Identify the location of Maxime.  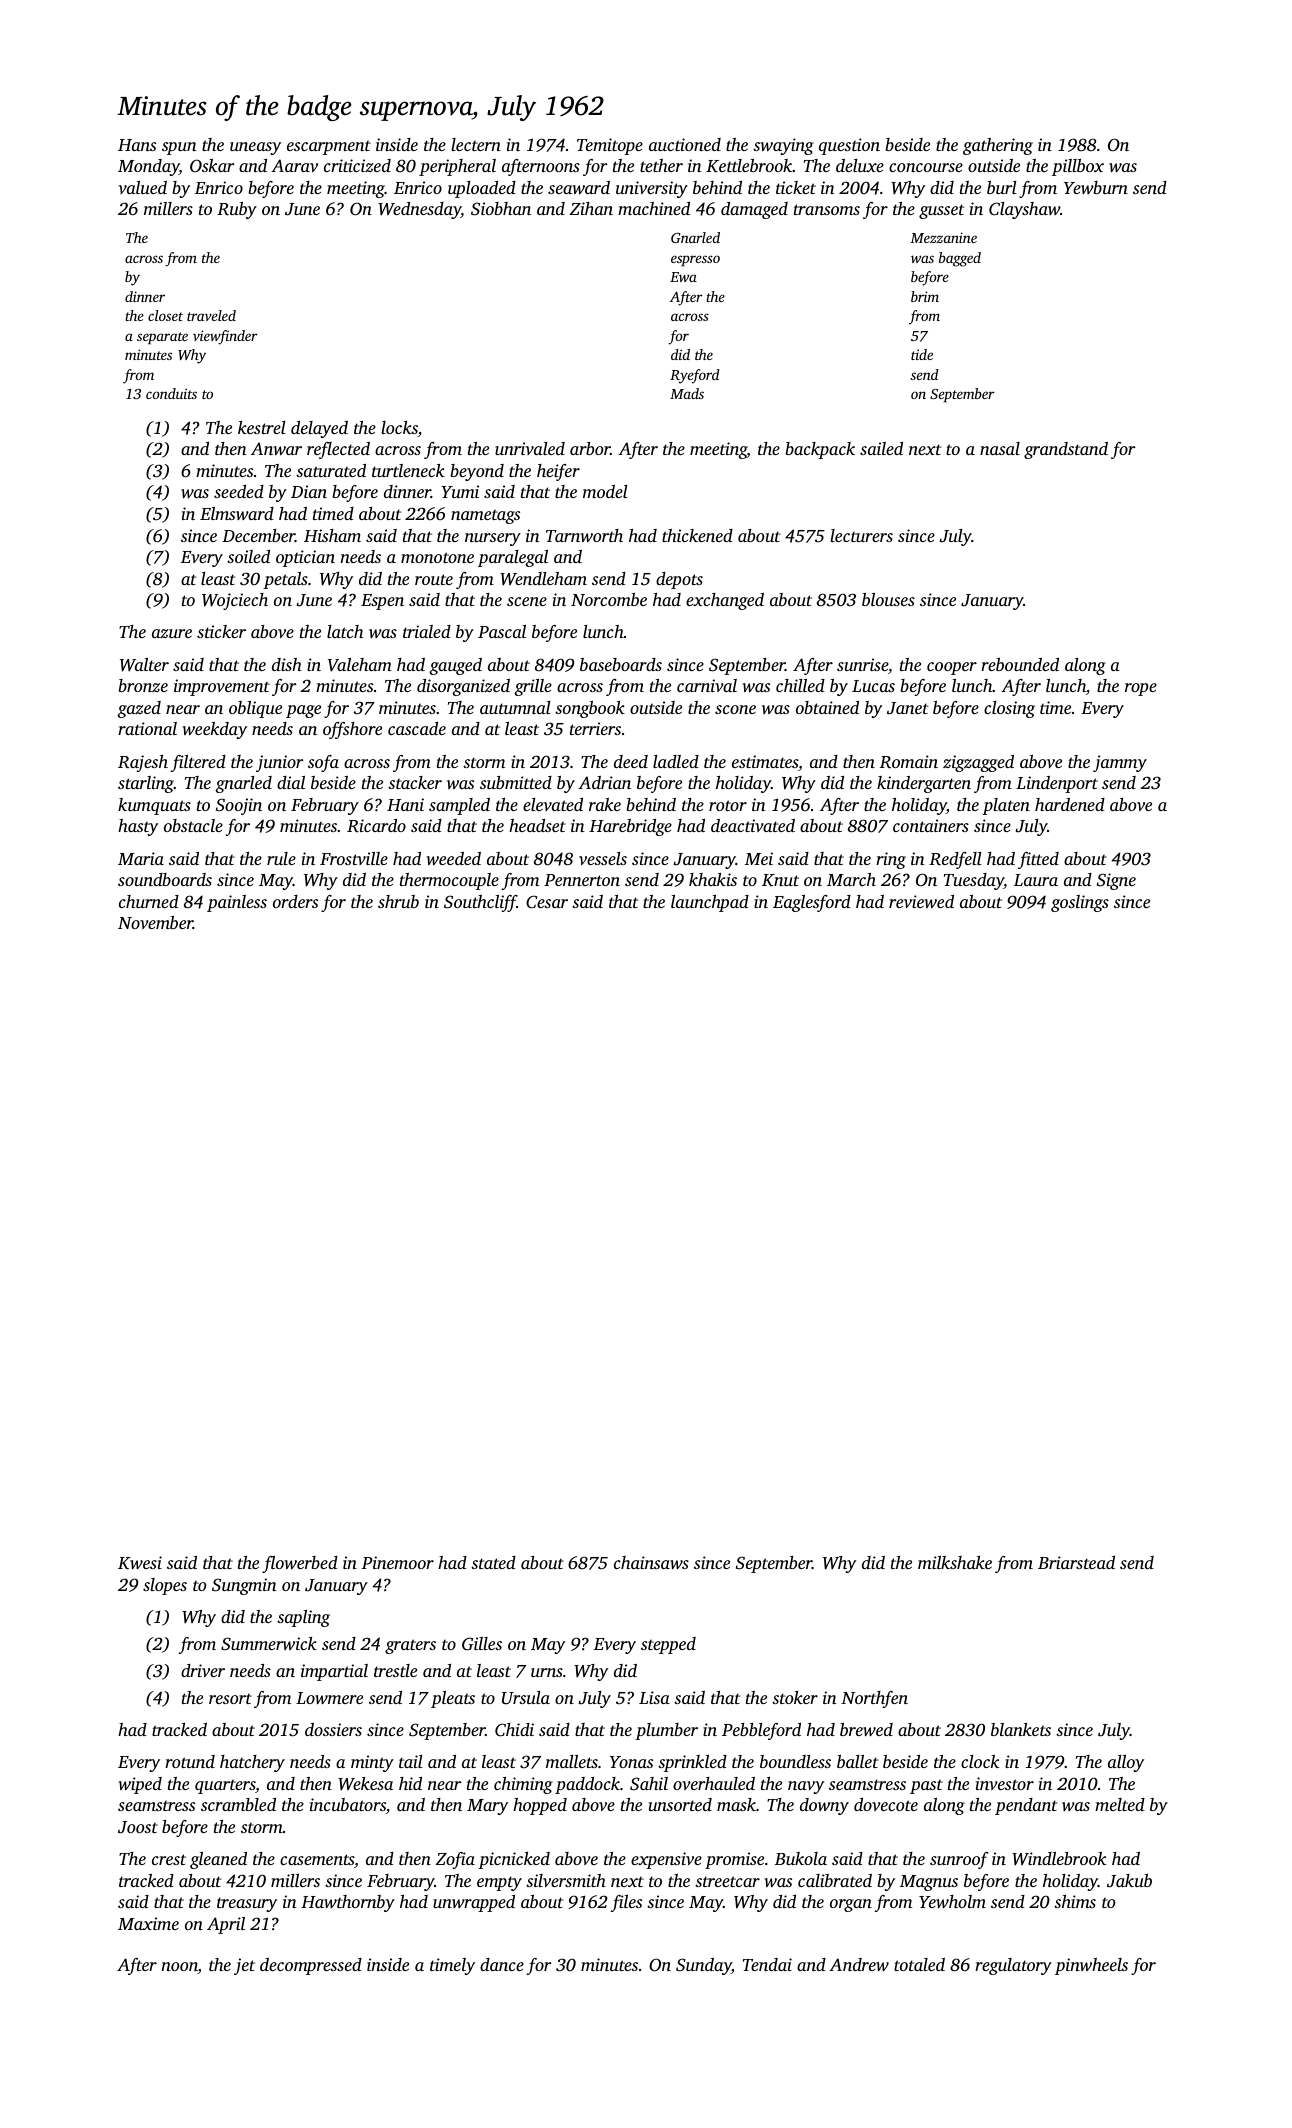
(148, 1923).
